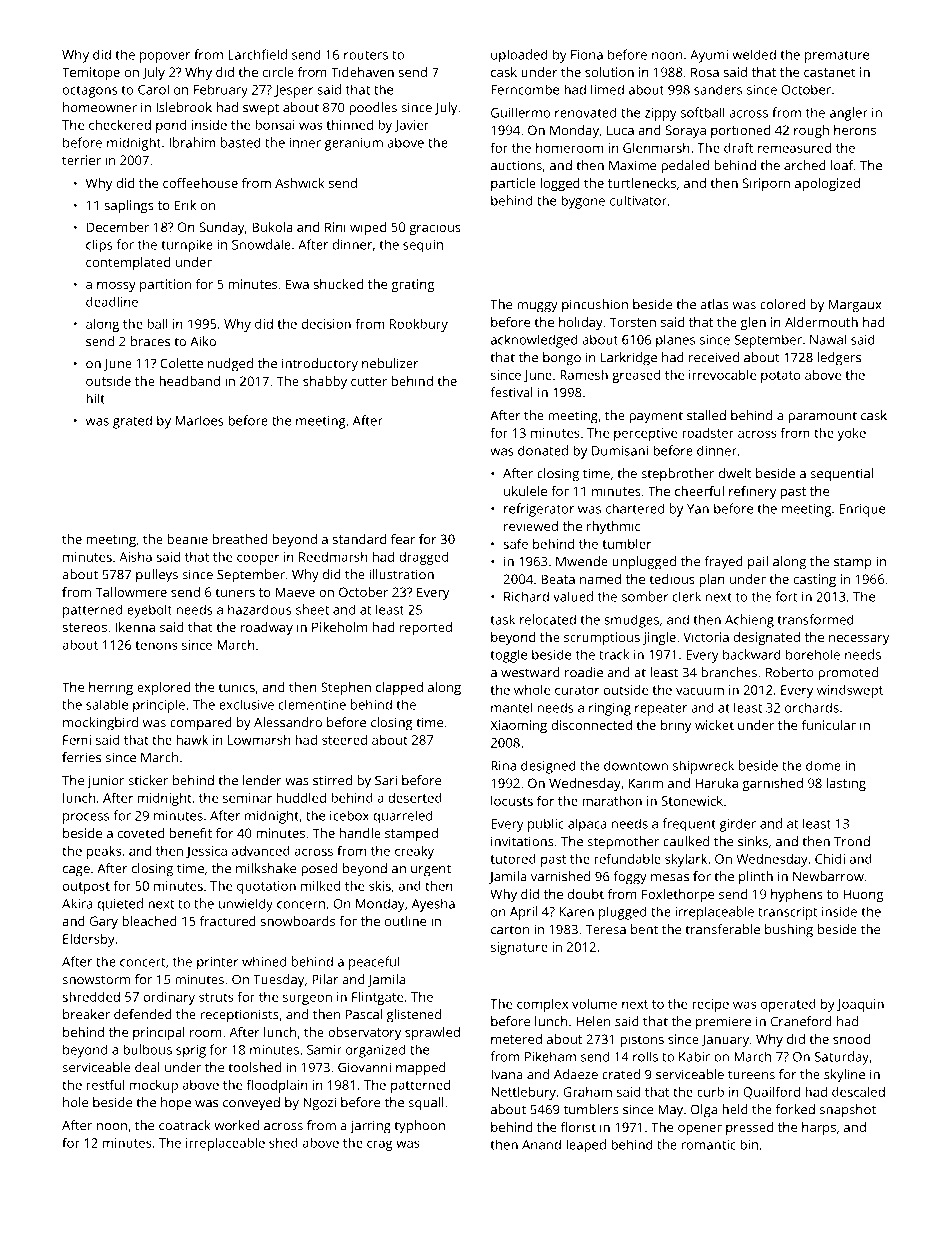 The image size is (952, 1233). I want to click on arched, so click(805, 165).
